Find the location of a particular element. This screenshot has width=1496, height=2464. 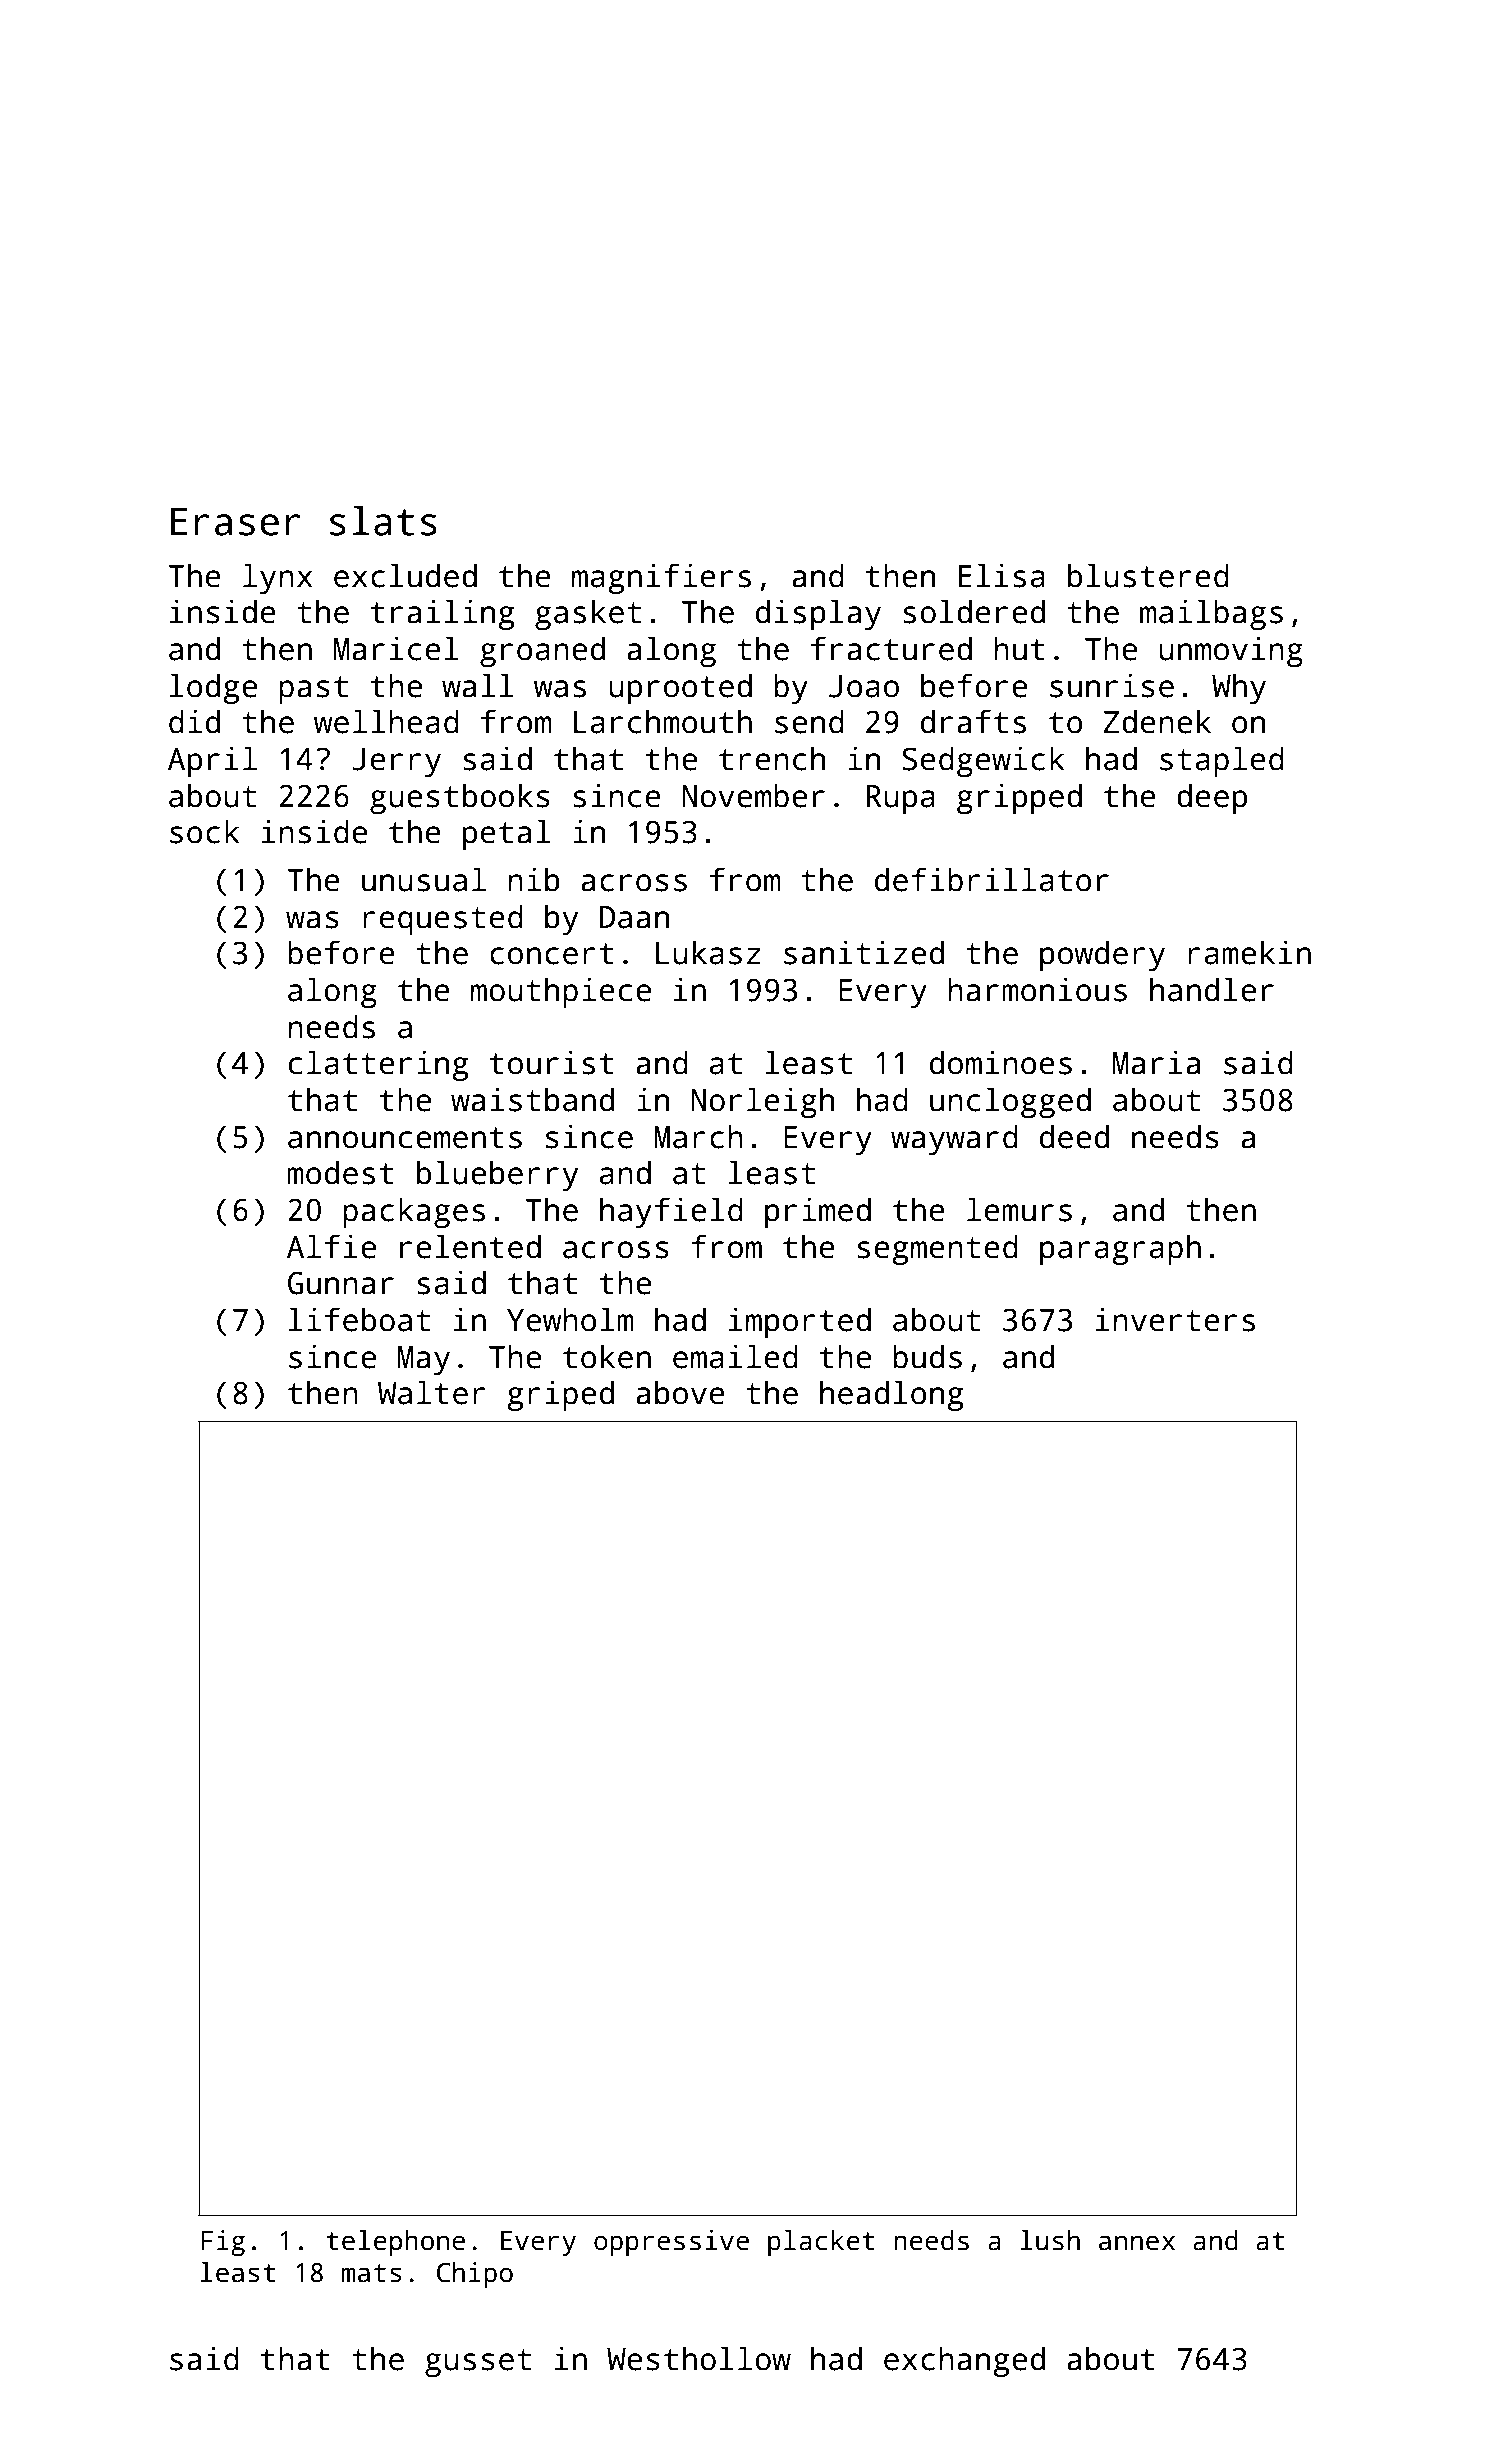

Rupa is located at coordinates (900, 799).
